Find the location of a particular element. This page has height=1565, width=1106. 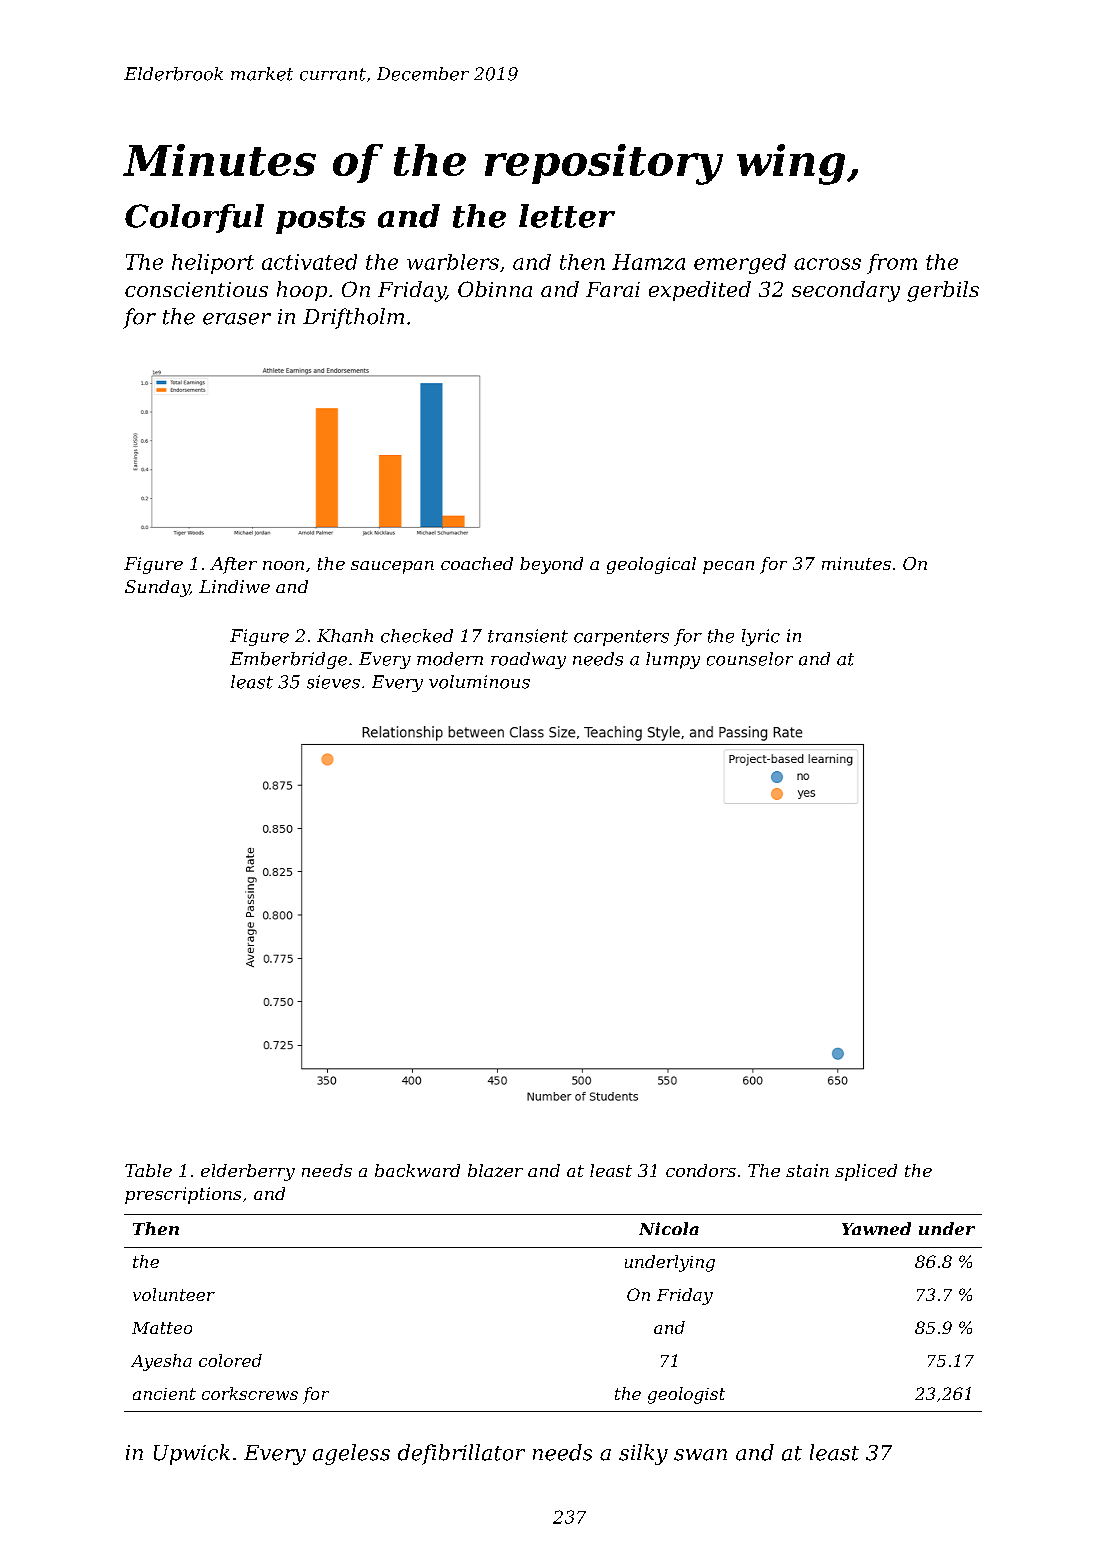

letter is located at coordinates (567, 216).
